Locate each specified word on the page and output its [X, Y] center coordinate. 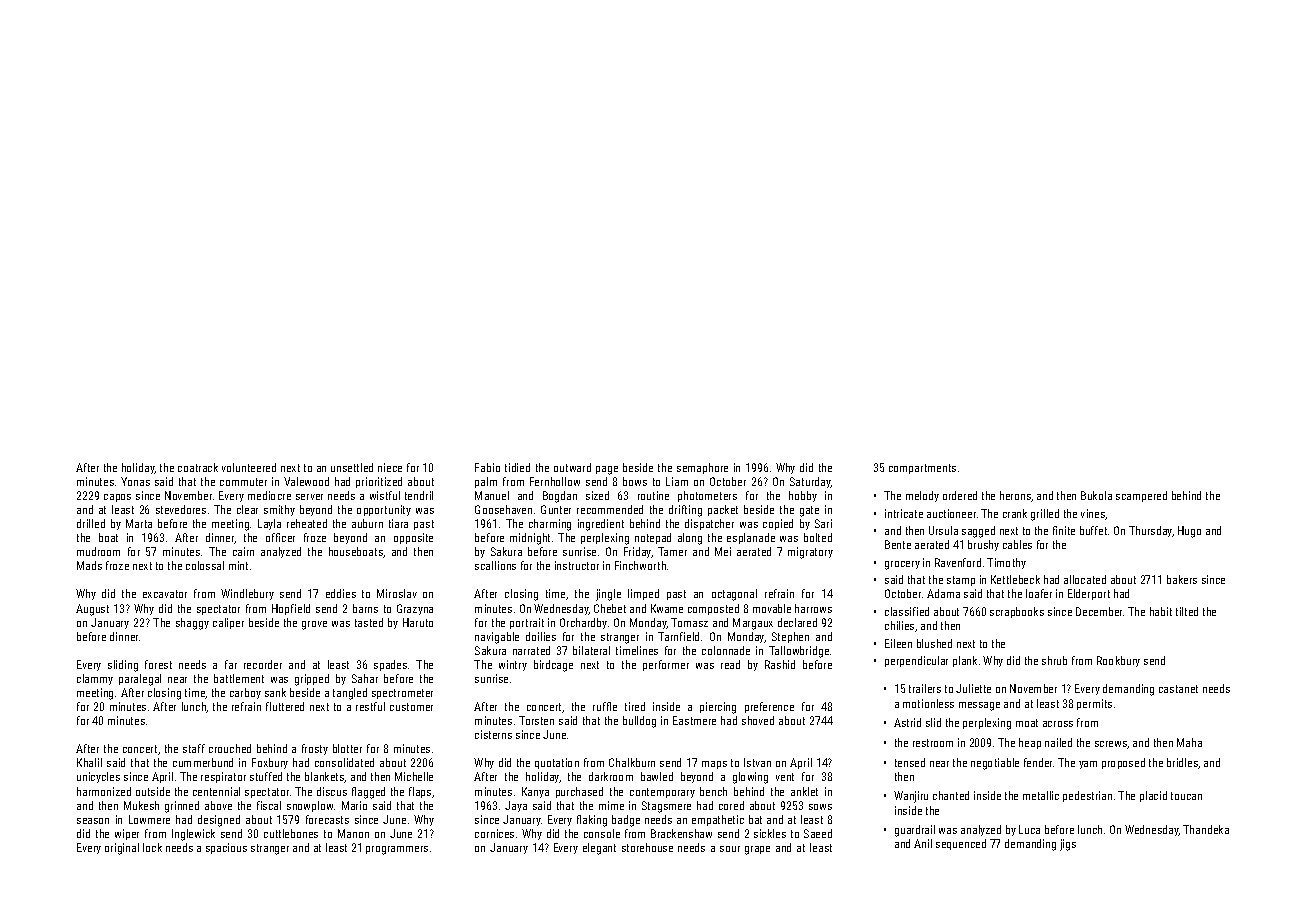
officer [280, 537]
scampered [1141, 496]
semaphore [702, 468]
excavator [165, 594]
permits [1094, 704]
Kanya [535, 792]
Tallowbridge [799, 652]
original [122, 849]
